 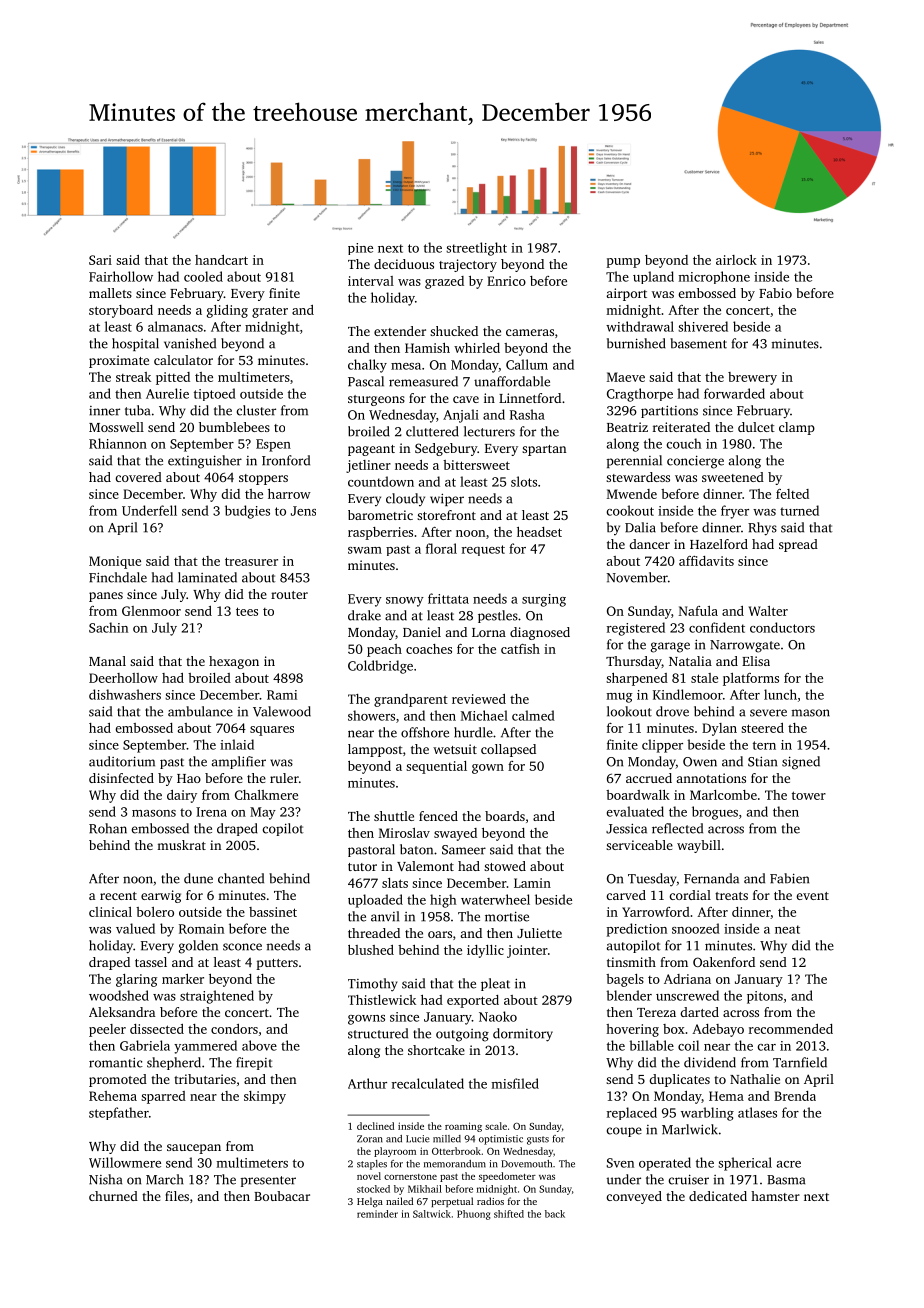 What do you see at coordinates (436, 1050) in the image?
I see `shortcake` at bounding box center [436, 1050].
